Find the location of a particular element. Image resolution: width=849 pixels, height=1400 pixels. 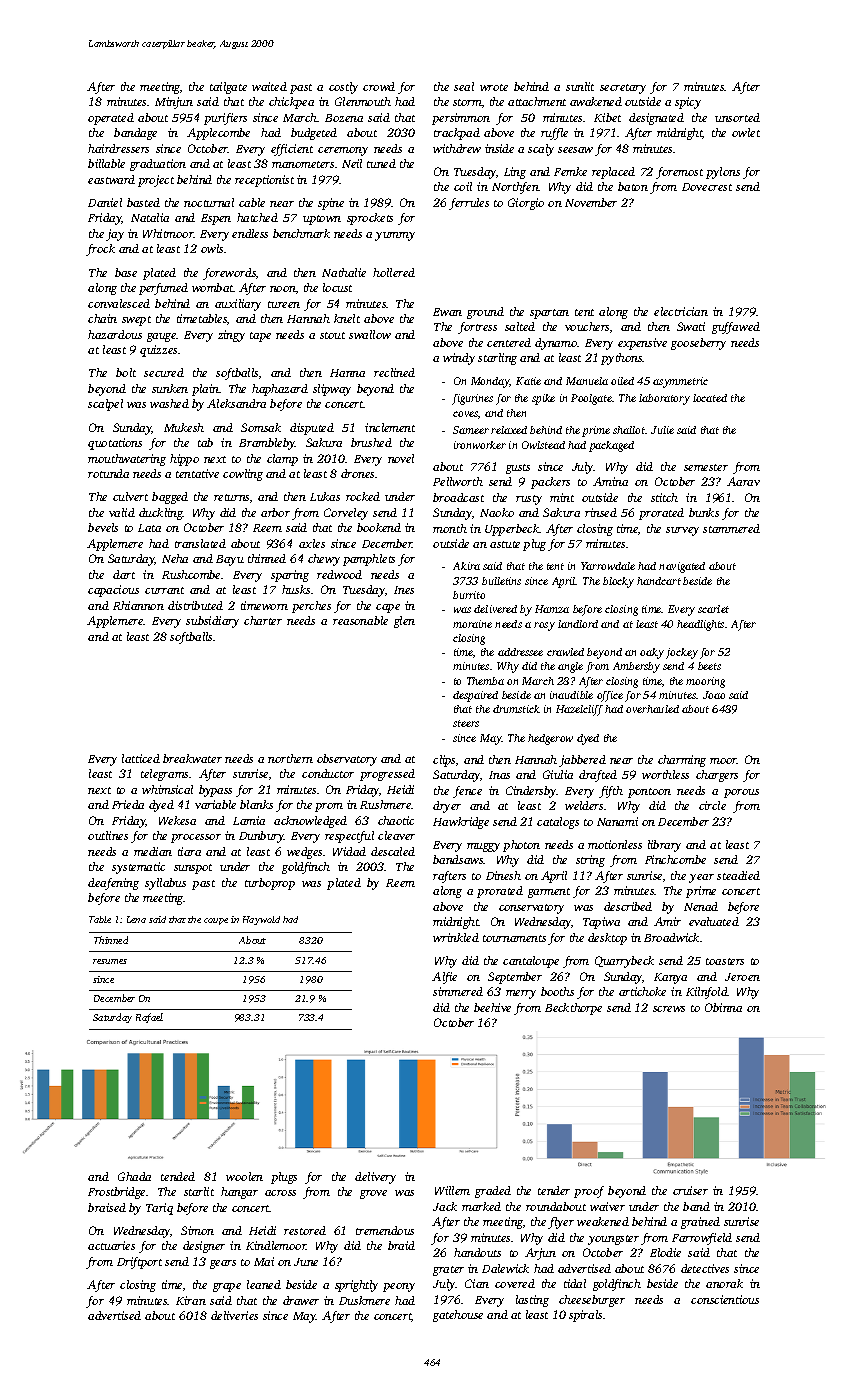

muggy is located at coordinates (483, 847).
